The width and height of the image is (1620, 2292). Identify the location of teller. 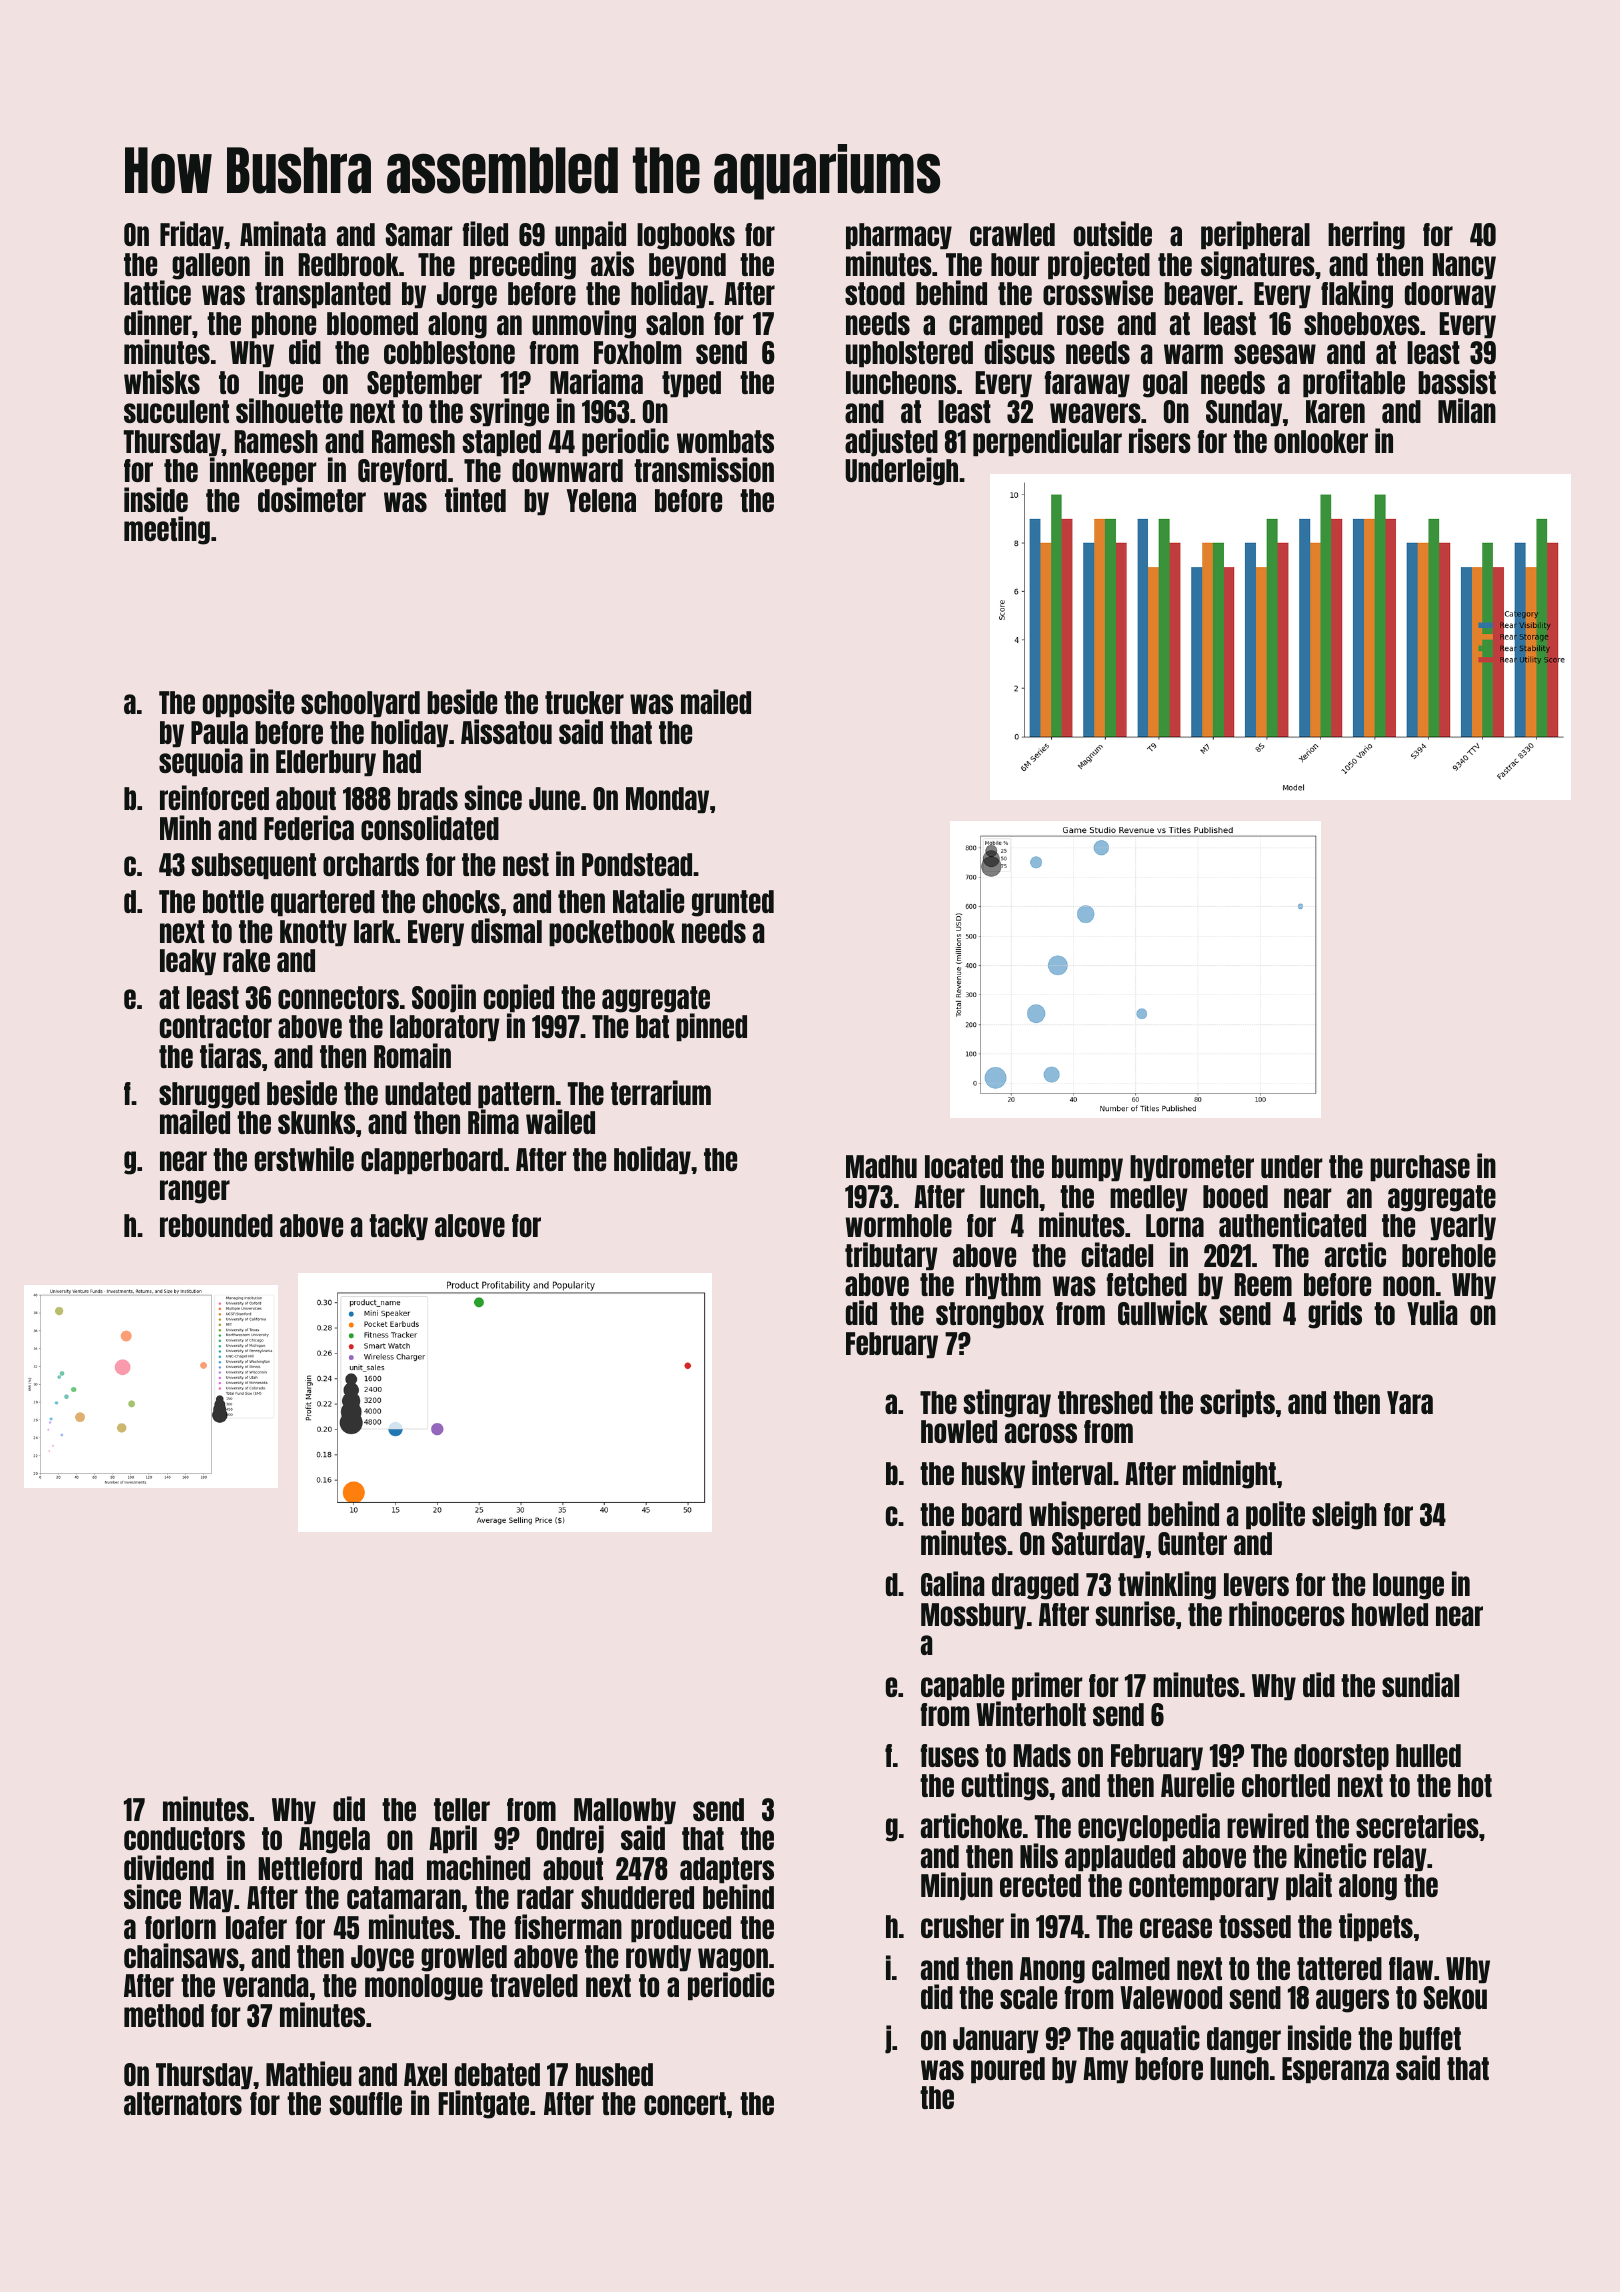
(462, 1809).
